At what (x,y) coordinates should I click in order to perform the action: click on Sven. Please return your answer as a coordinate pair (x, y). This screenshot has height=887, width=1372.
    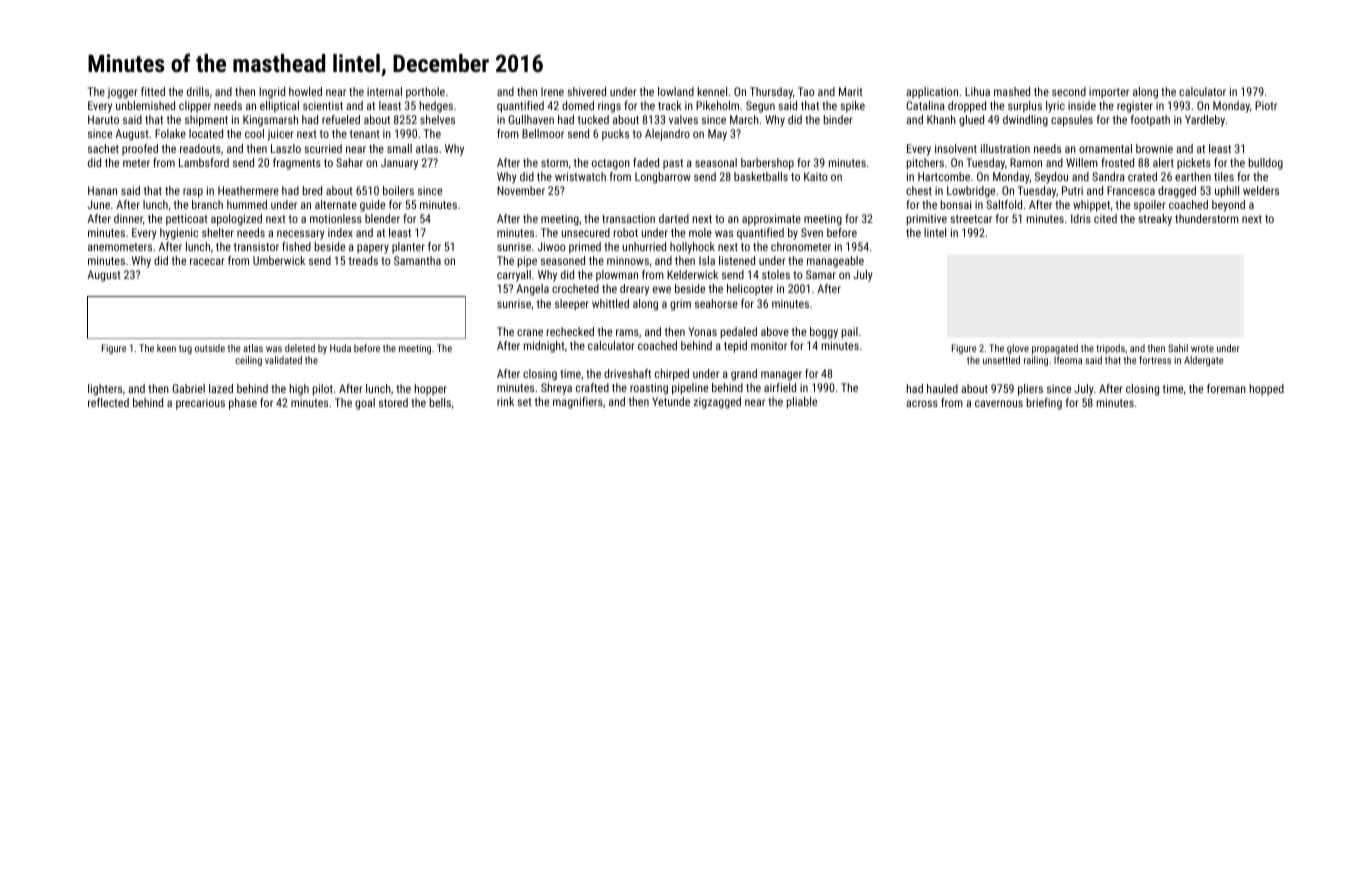
    Looking at the image, I should click on (812, 232).
